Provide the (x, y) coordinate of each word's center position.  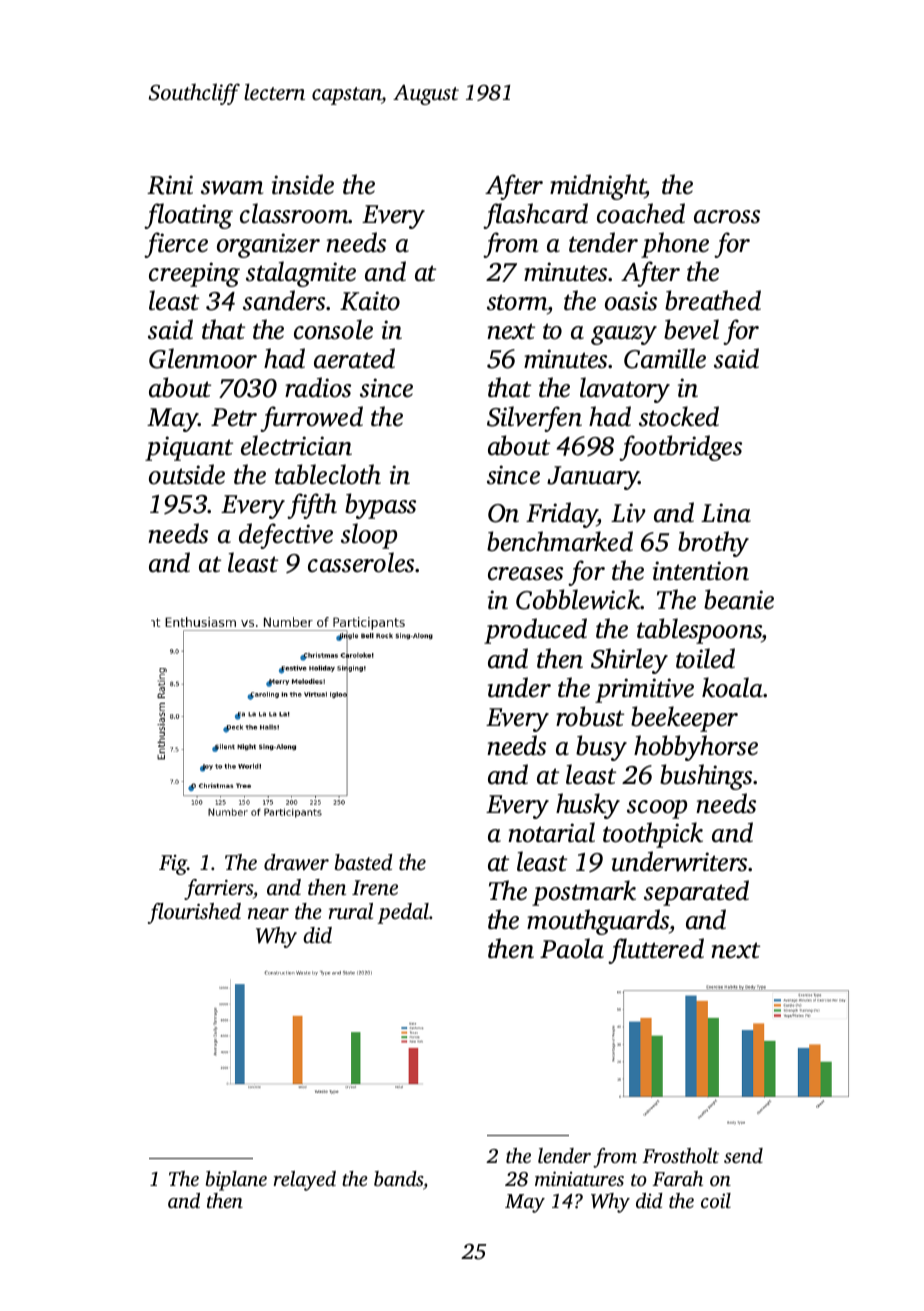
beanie (739, 599)
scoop (657, 809)
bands (398, 1178)
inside (303, 184)
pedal (403, 913)
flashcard (535, 216)
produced (535, 631)
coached (641, 213)
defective (286, 536)
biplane (236, 1181)
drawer (296, 862)
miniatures (579, 1178)
